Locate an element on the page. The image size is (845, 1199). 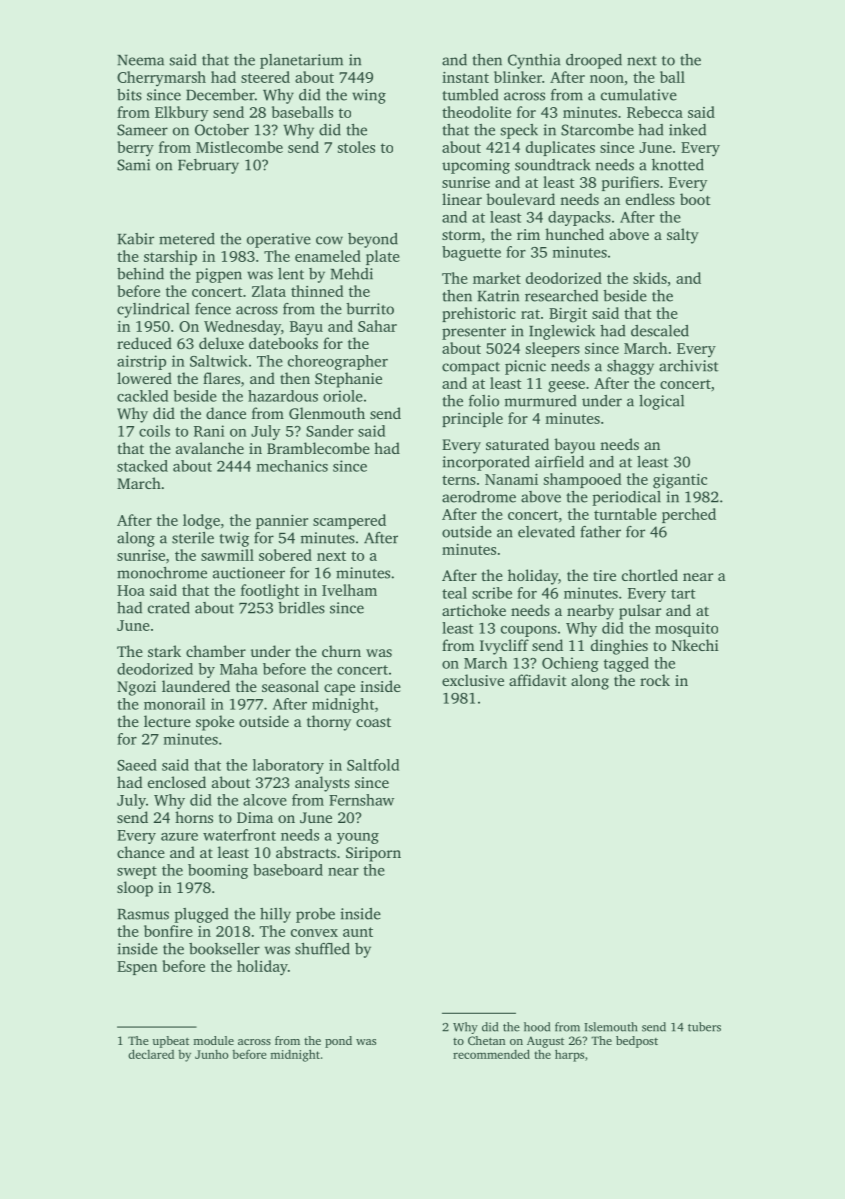
swept is located at coordinates (137, 872).
